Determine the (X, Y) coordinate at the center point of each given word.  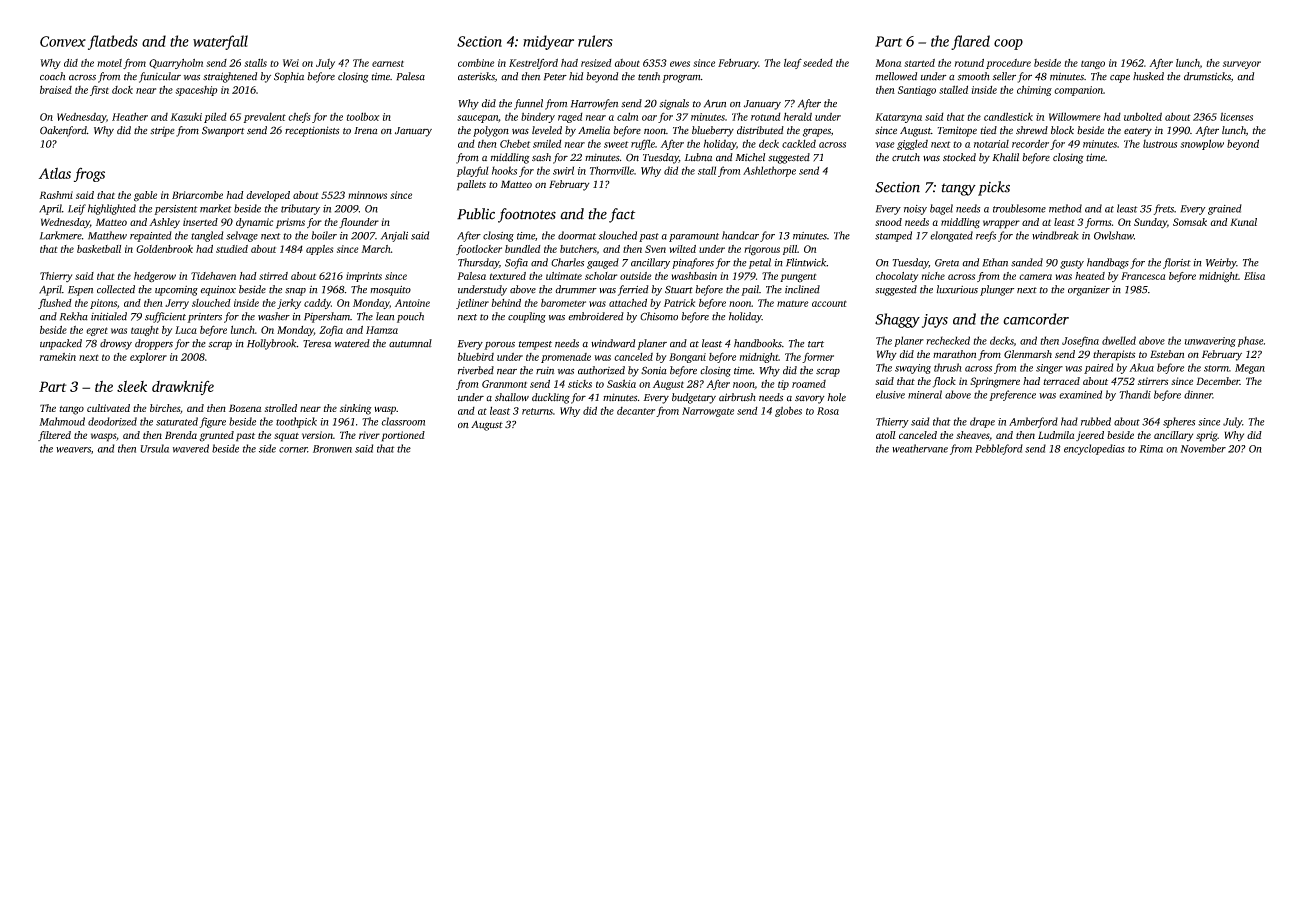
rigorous (762, 250)
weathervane (920, 448)
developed (268, 196)
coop (1008, 44)
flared (970, 42)
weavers (73, 450)
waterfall (220, 42)
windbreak (1055, 235)
